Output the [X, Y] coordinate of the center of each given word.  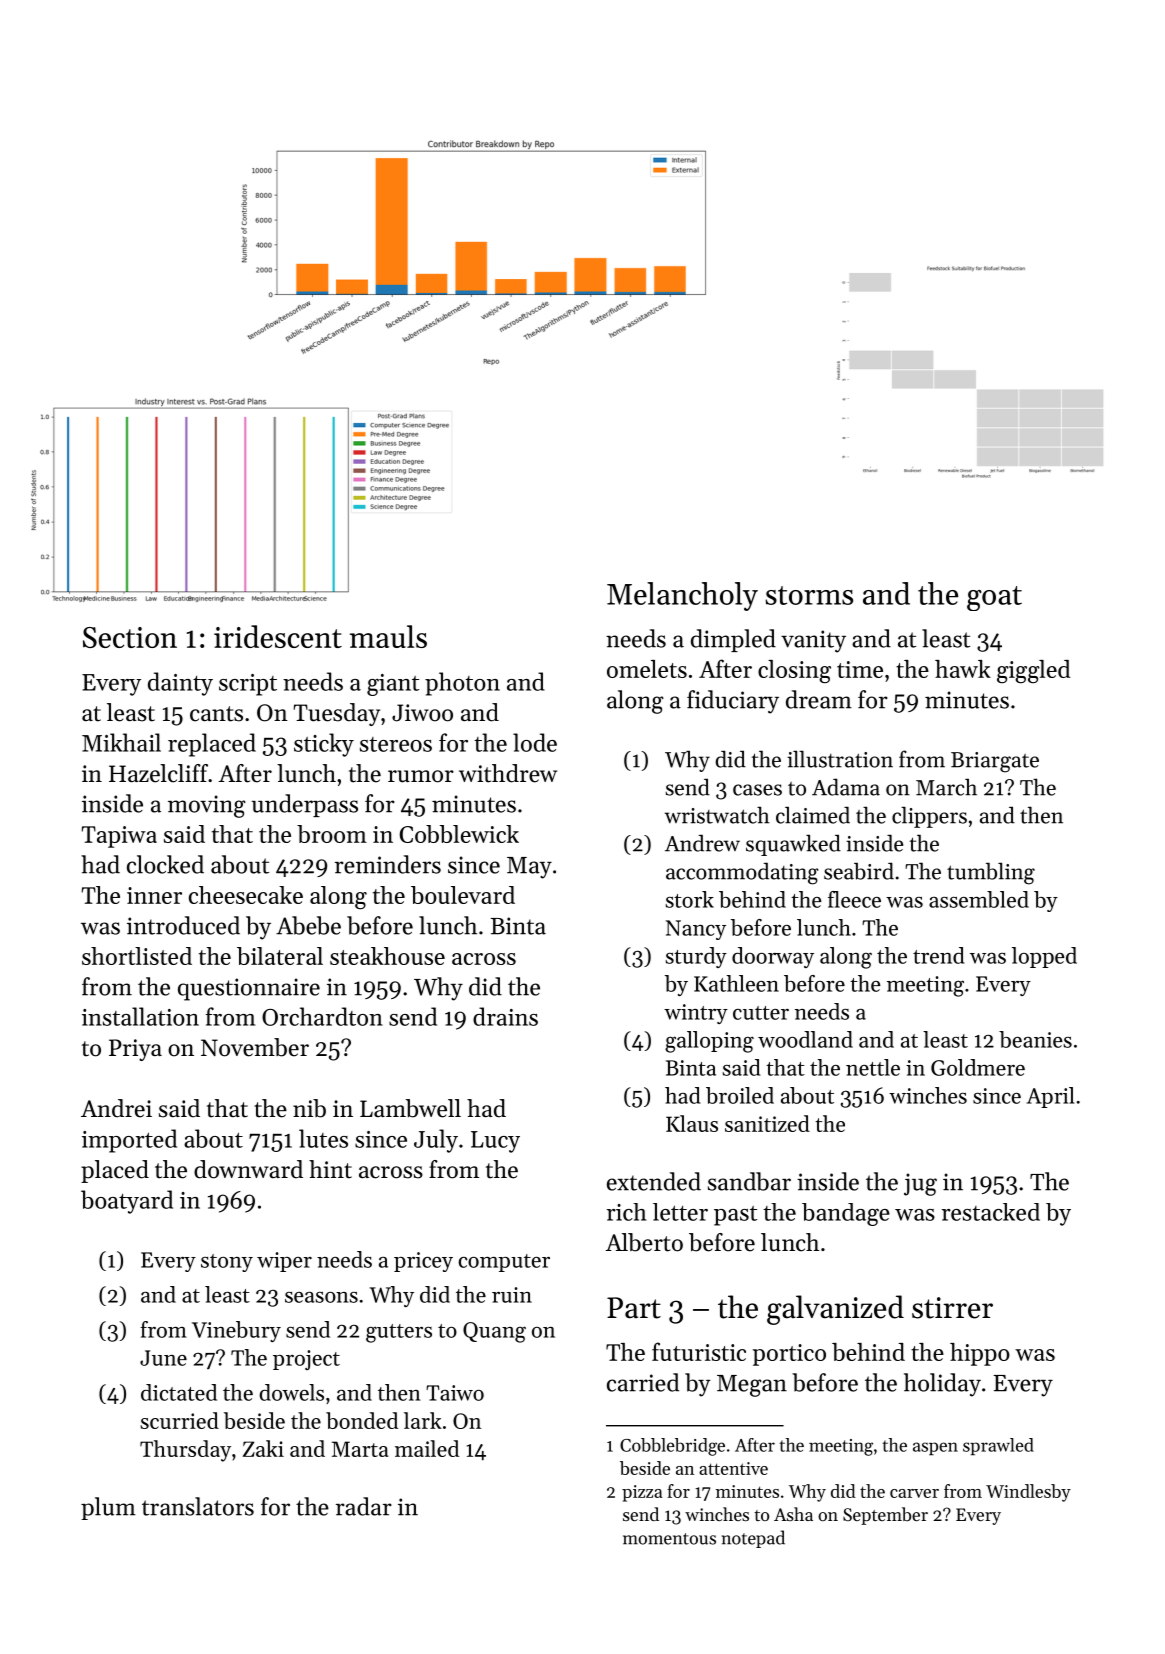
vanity [813, 641]
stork [689, 899]
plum [108, 1508]
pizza [642, 1493]
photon [462, 684]
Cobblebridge [672, 1447]
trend [939, 955]
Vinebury [236, 1331]
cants [216, 714]
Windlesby [1028, 1493]
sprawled [998, 1446]
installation [140, 1016]
